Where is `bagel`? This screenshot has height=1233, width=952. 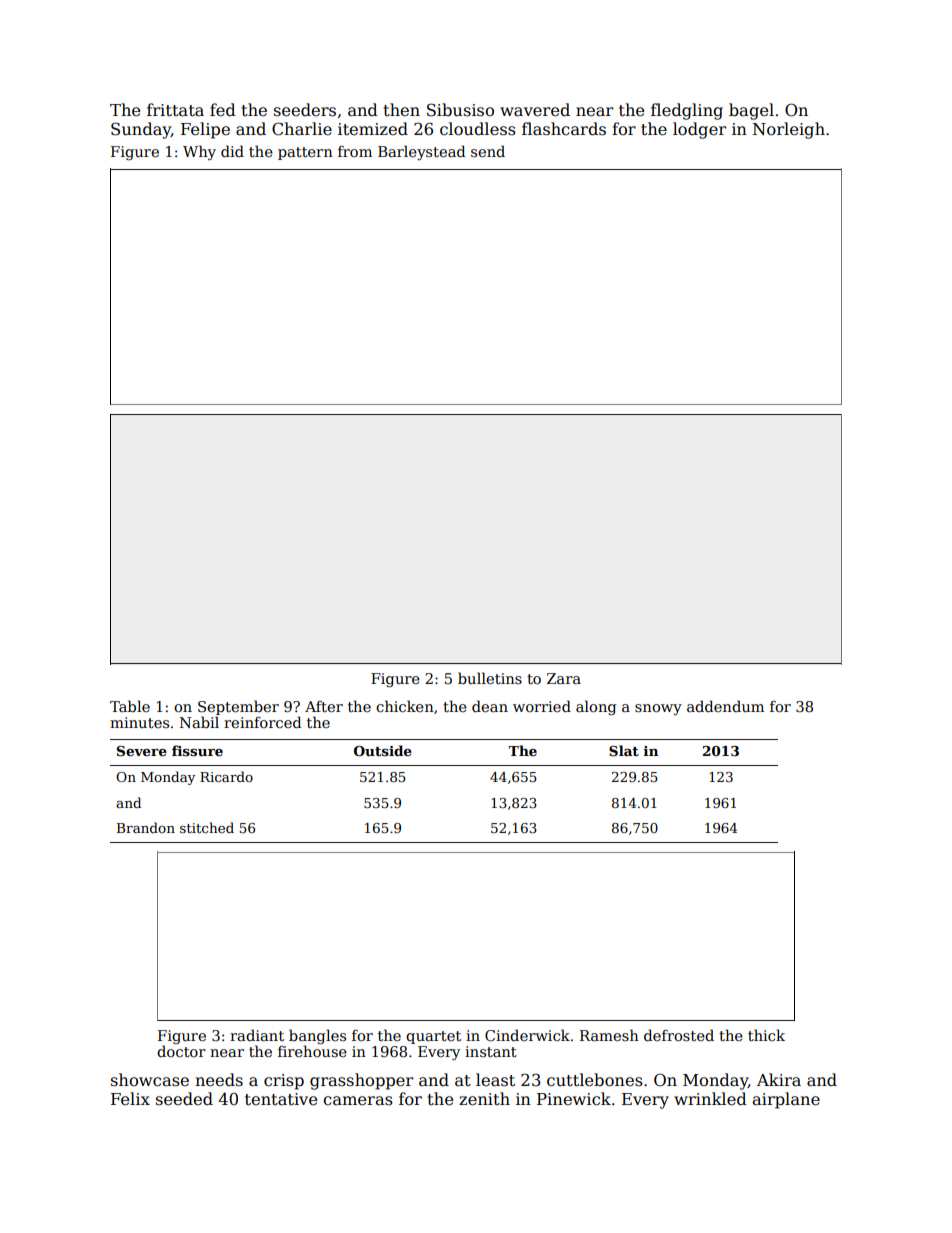
bagel is located at coordinates (751, 111).
